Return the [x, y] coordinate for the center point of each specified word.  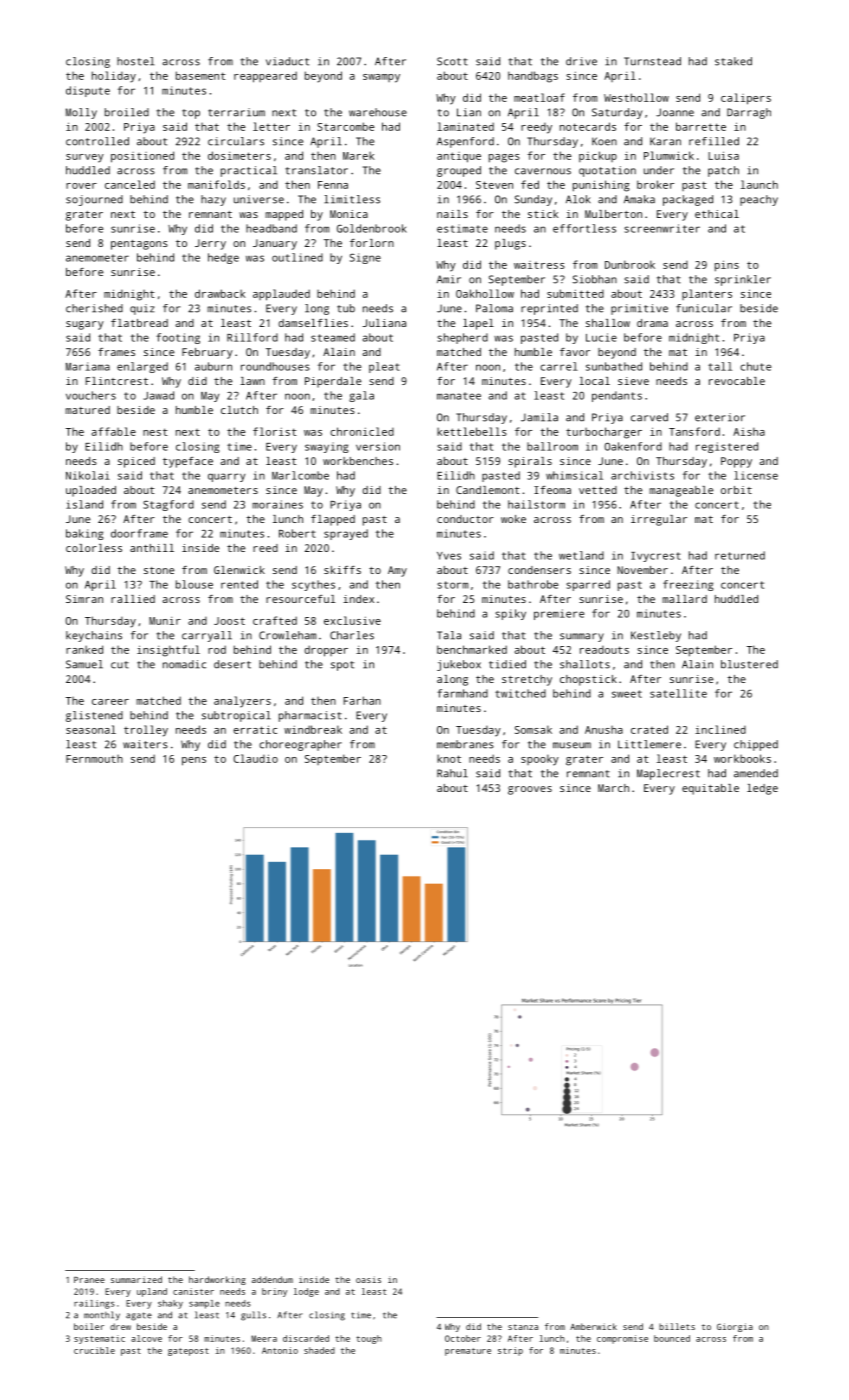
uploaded [91, 491]
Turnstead [652, 61]
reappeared [265, 77]
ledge [762, 789]
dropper [326, 651]
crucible [94, 1350]
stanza [523, 1327]
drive [581, 61]
